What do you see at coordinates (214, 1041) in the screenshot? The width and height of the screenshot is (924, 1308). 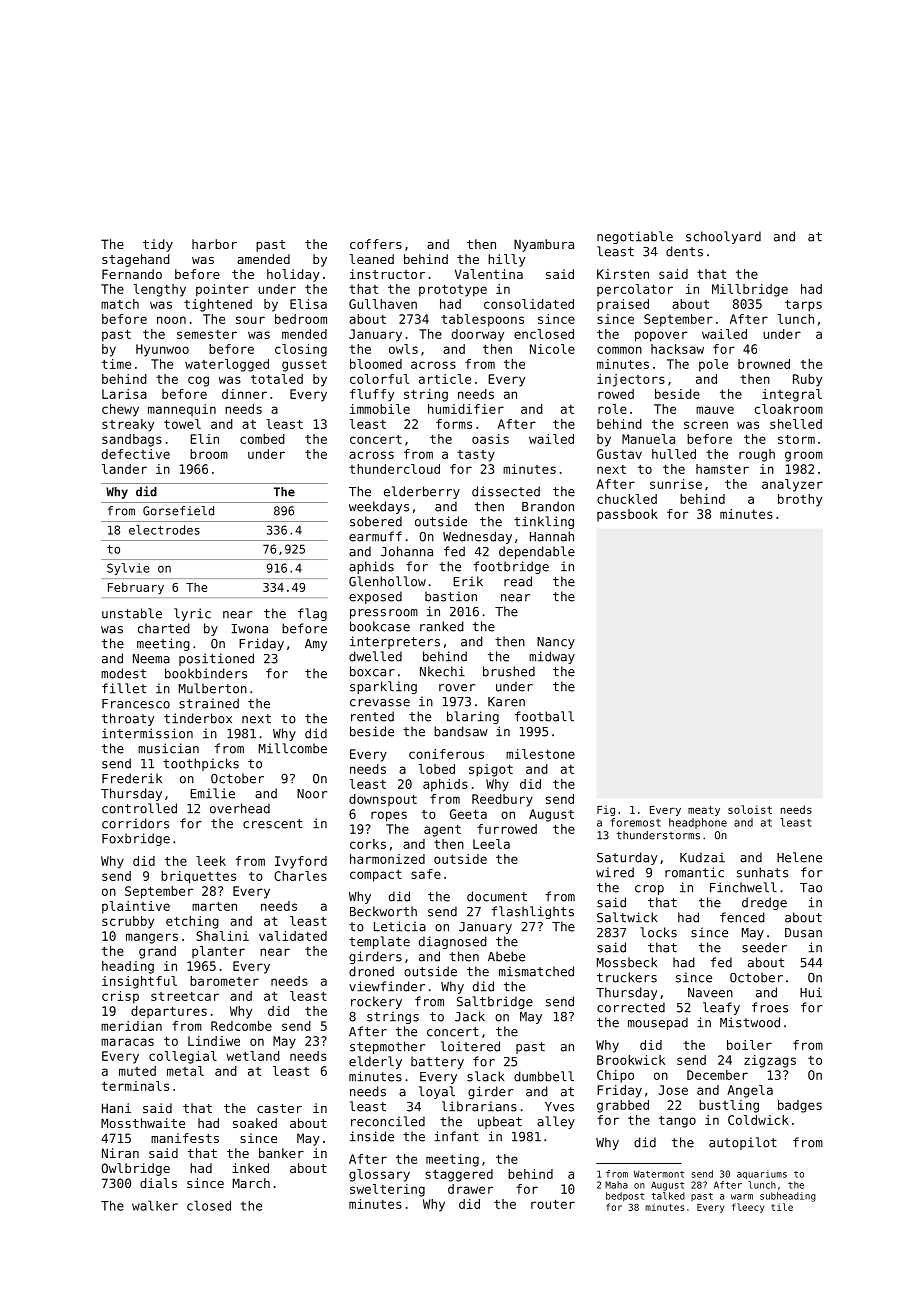 I see `Lindiwe` at bounding box center [214, 1041].
